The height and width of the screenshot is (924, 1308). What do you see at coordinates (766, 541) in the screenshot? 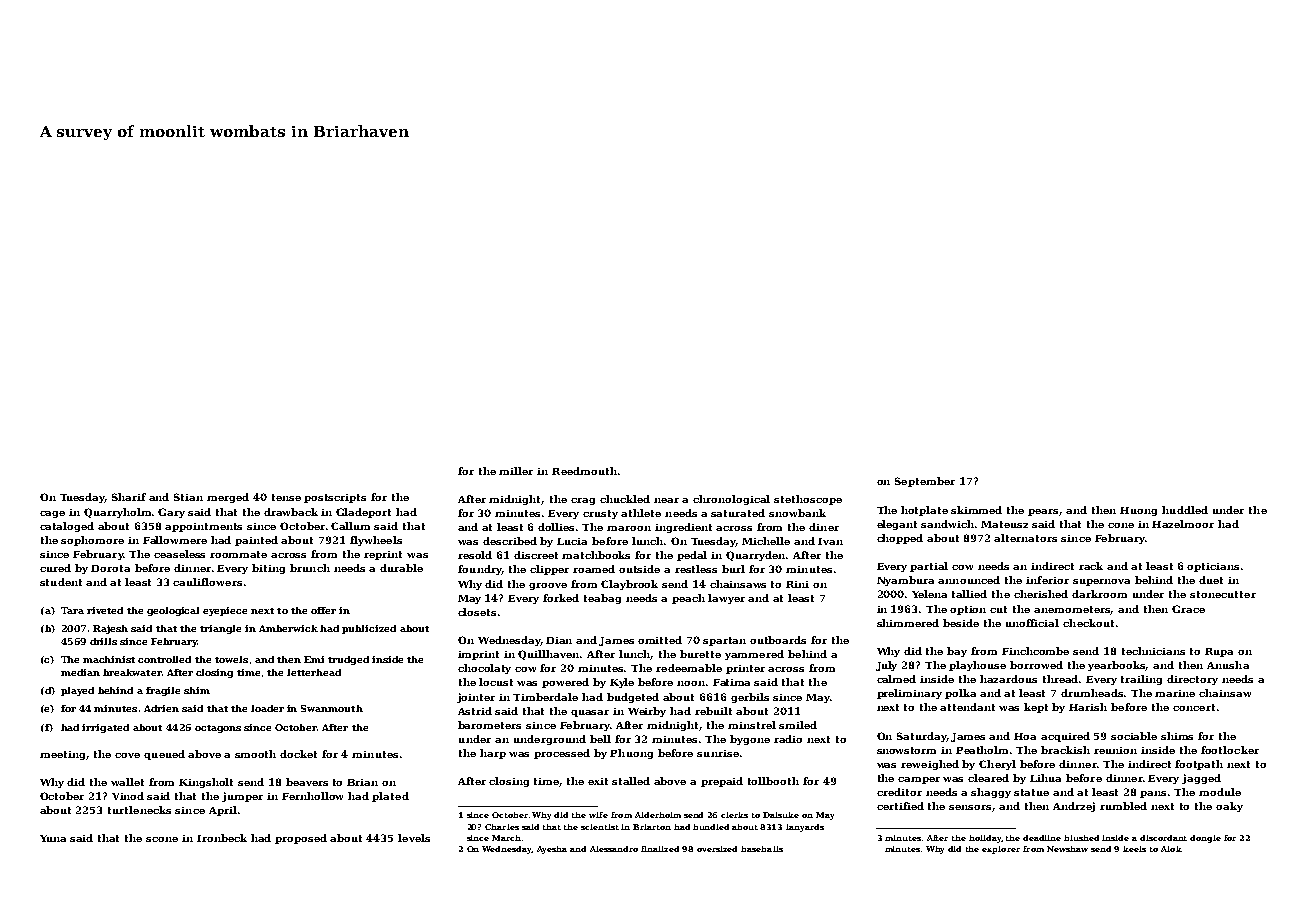
I see `Michelle` at bounding box center [766, 541].
